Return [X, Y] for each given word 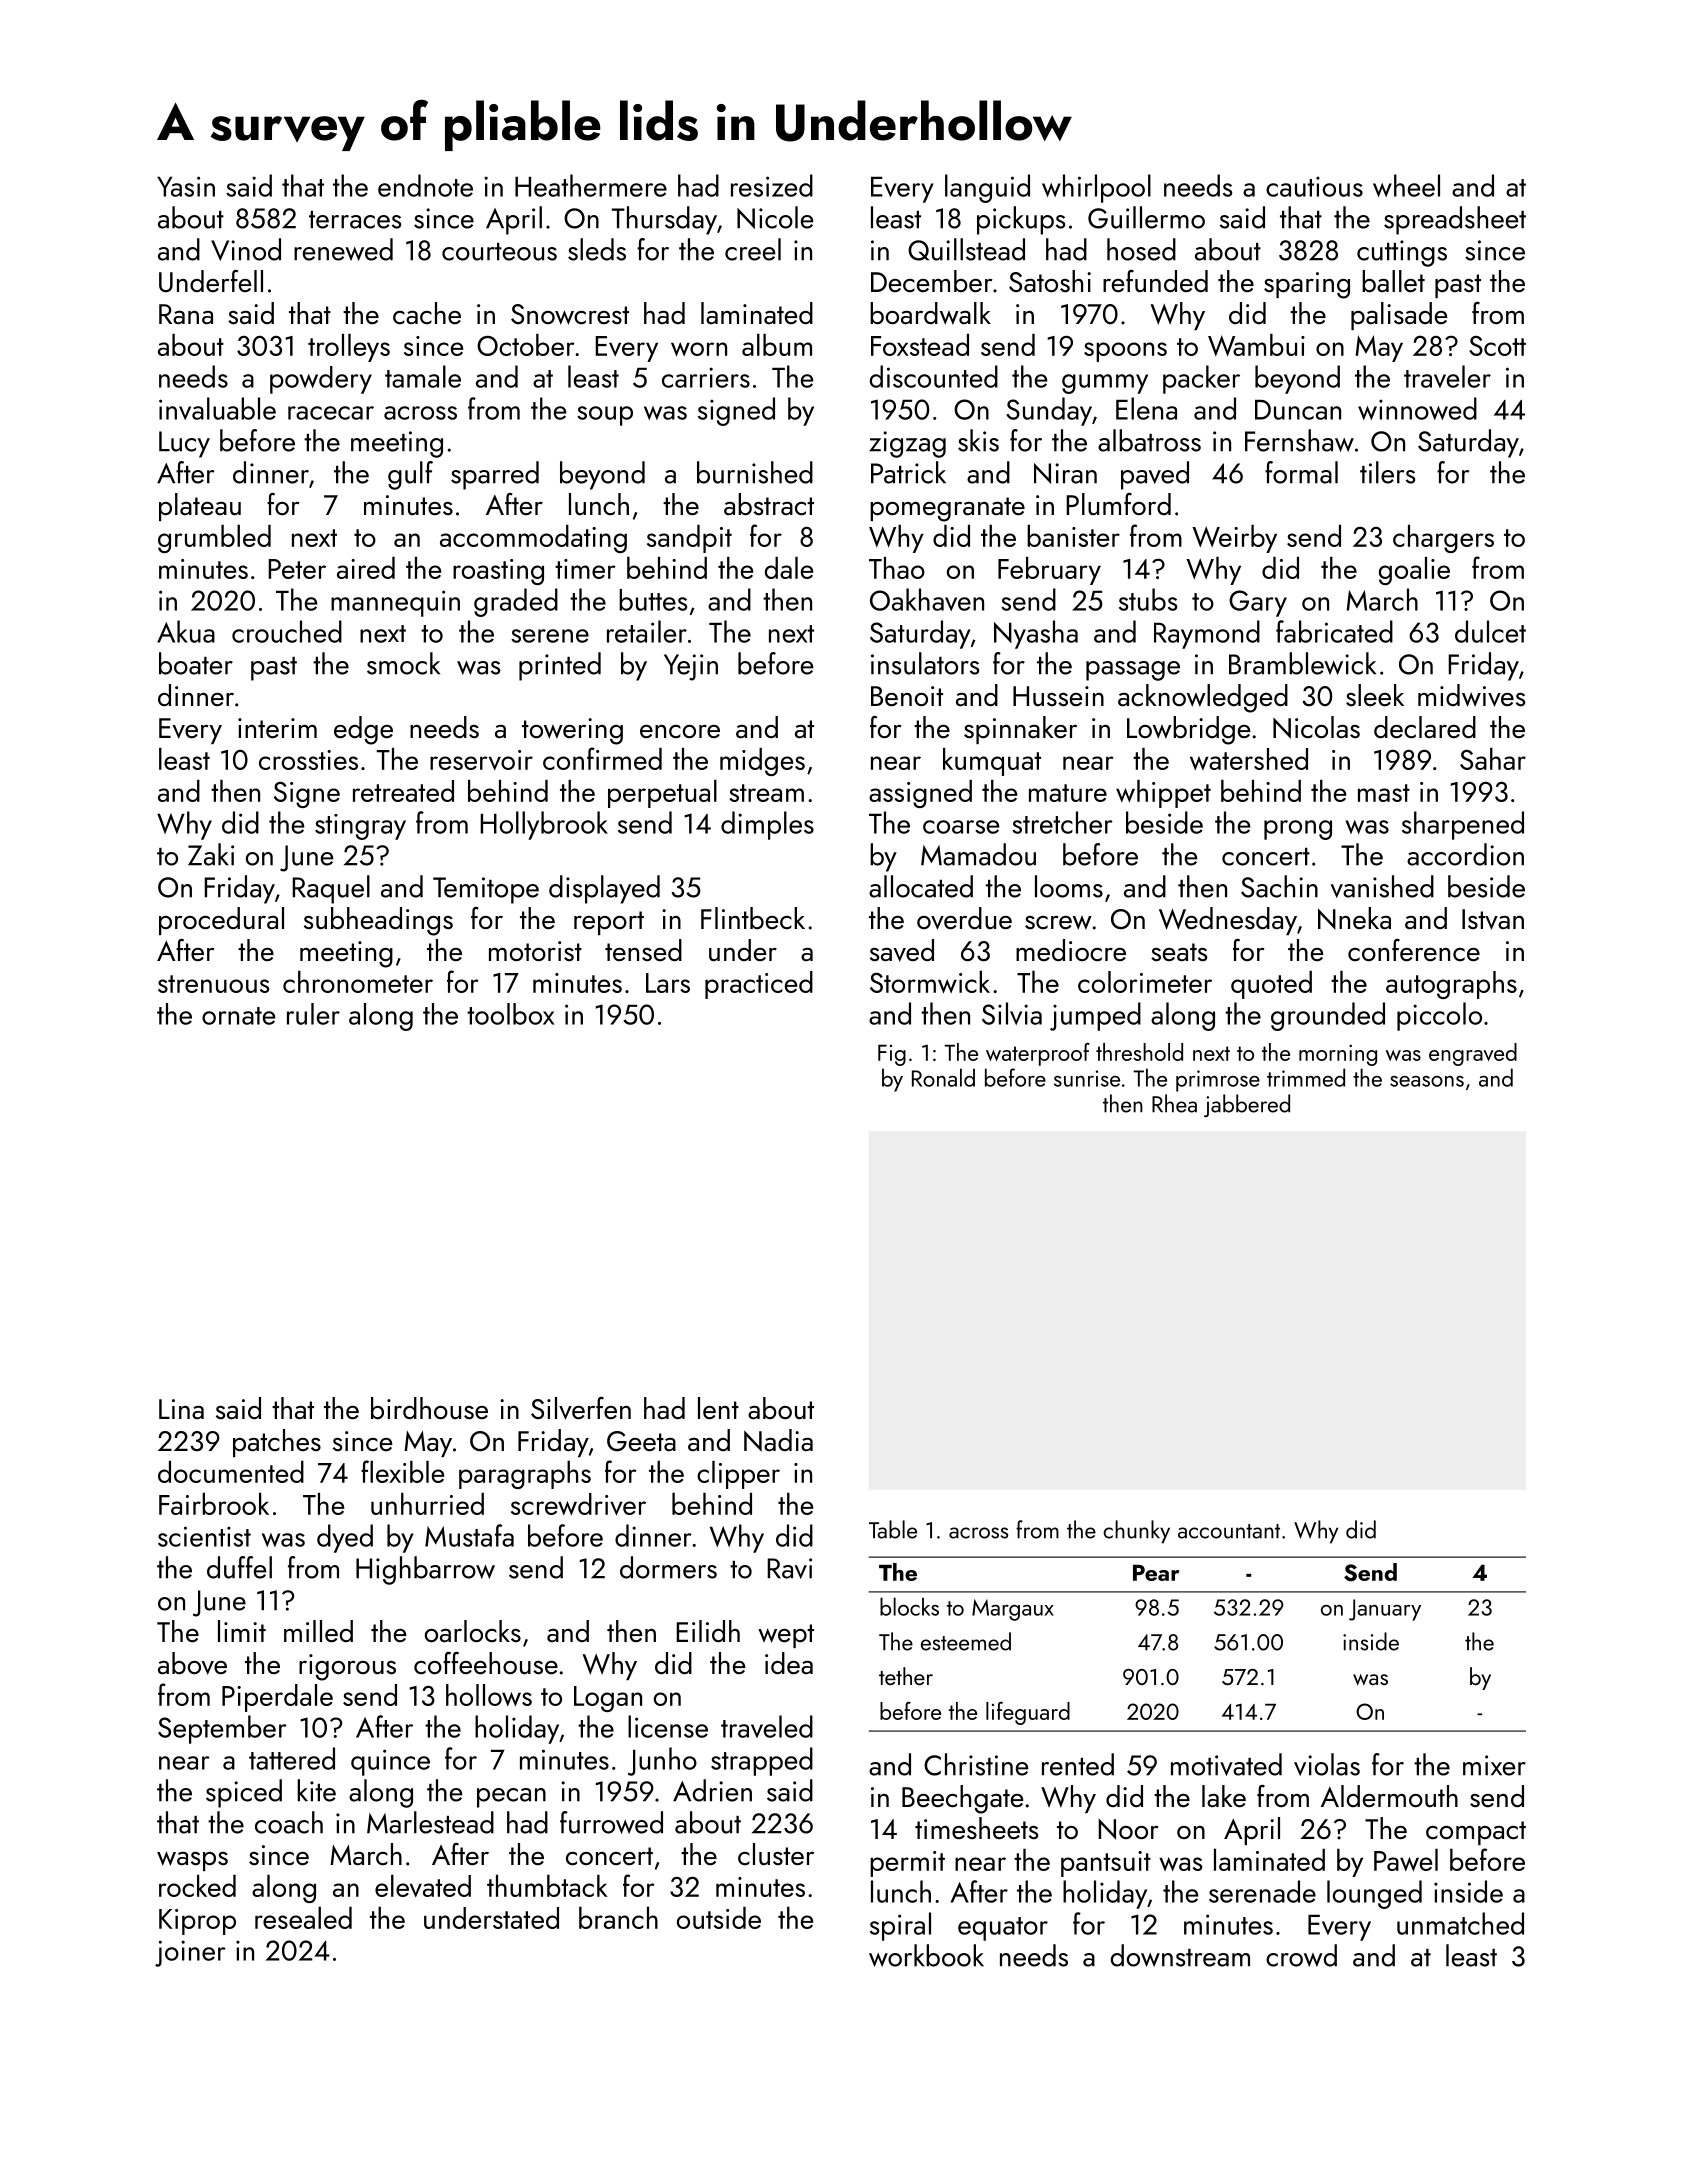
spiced [244, 1793]
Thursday [664, 220]
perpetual [662, 794]
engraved [1473, 1054]
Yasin [186, 186]
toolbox [510, 1014]
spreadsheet [1455, 220]
